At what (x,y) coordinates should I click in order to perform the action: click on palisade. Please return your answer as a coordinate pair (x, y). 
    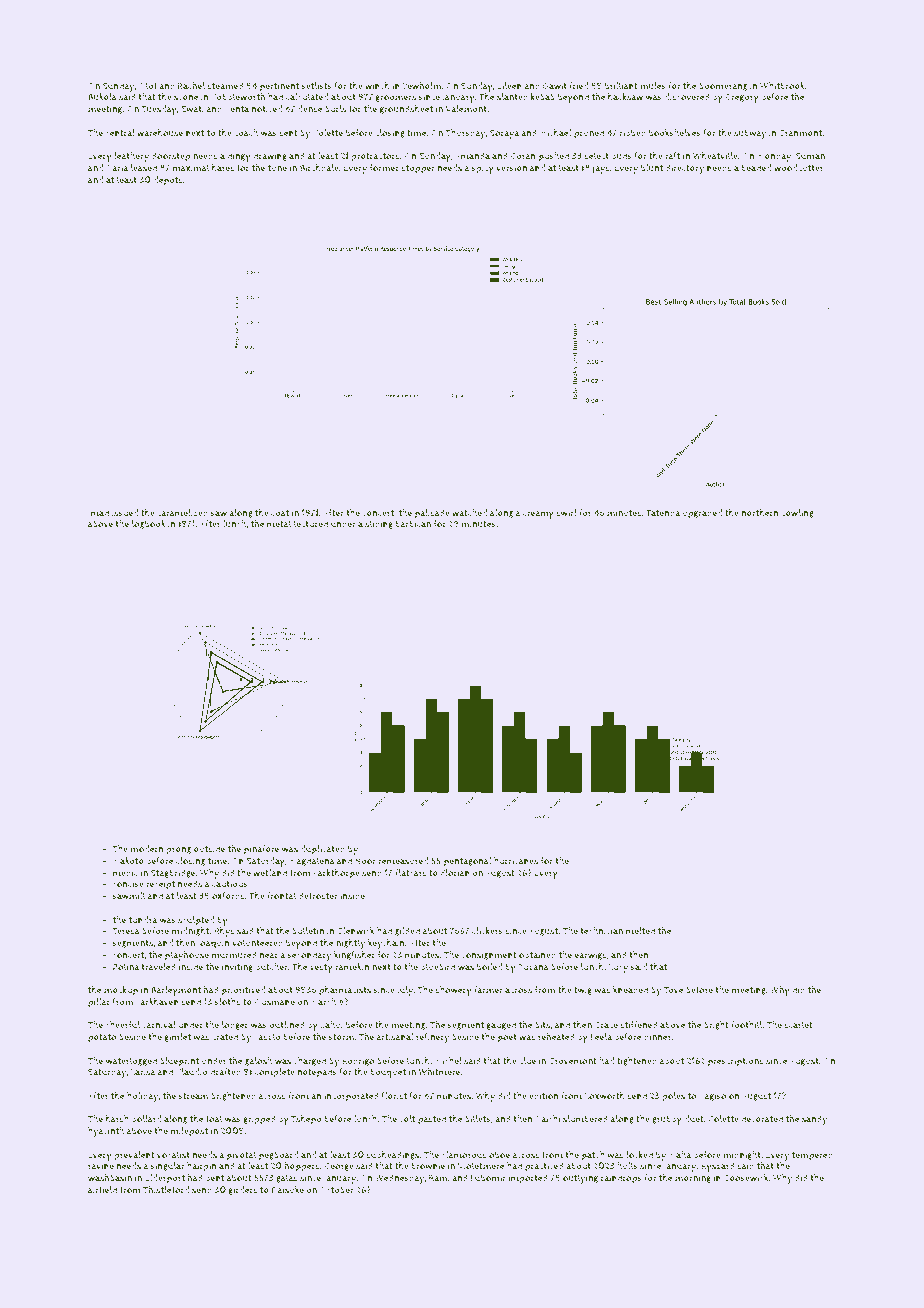
    Looking at the image, I should click on (432, 514).
